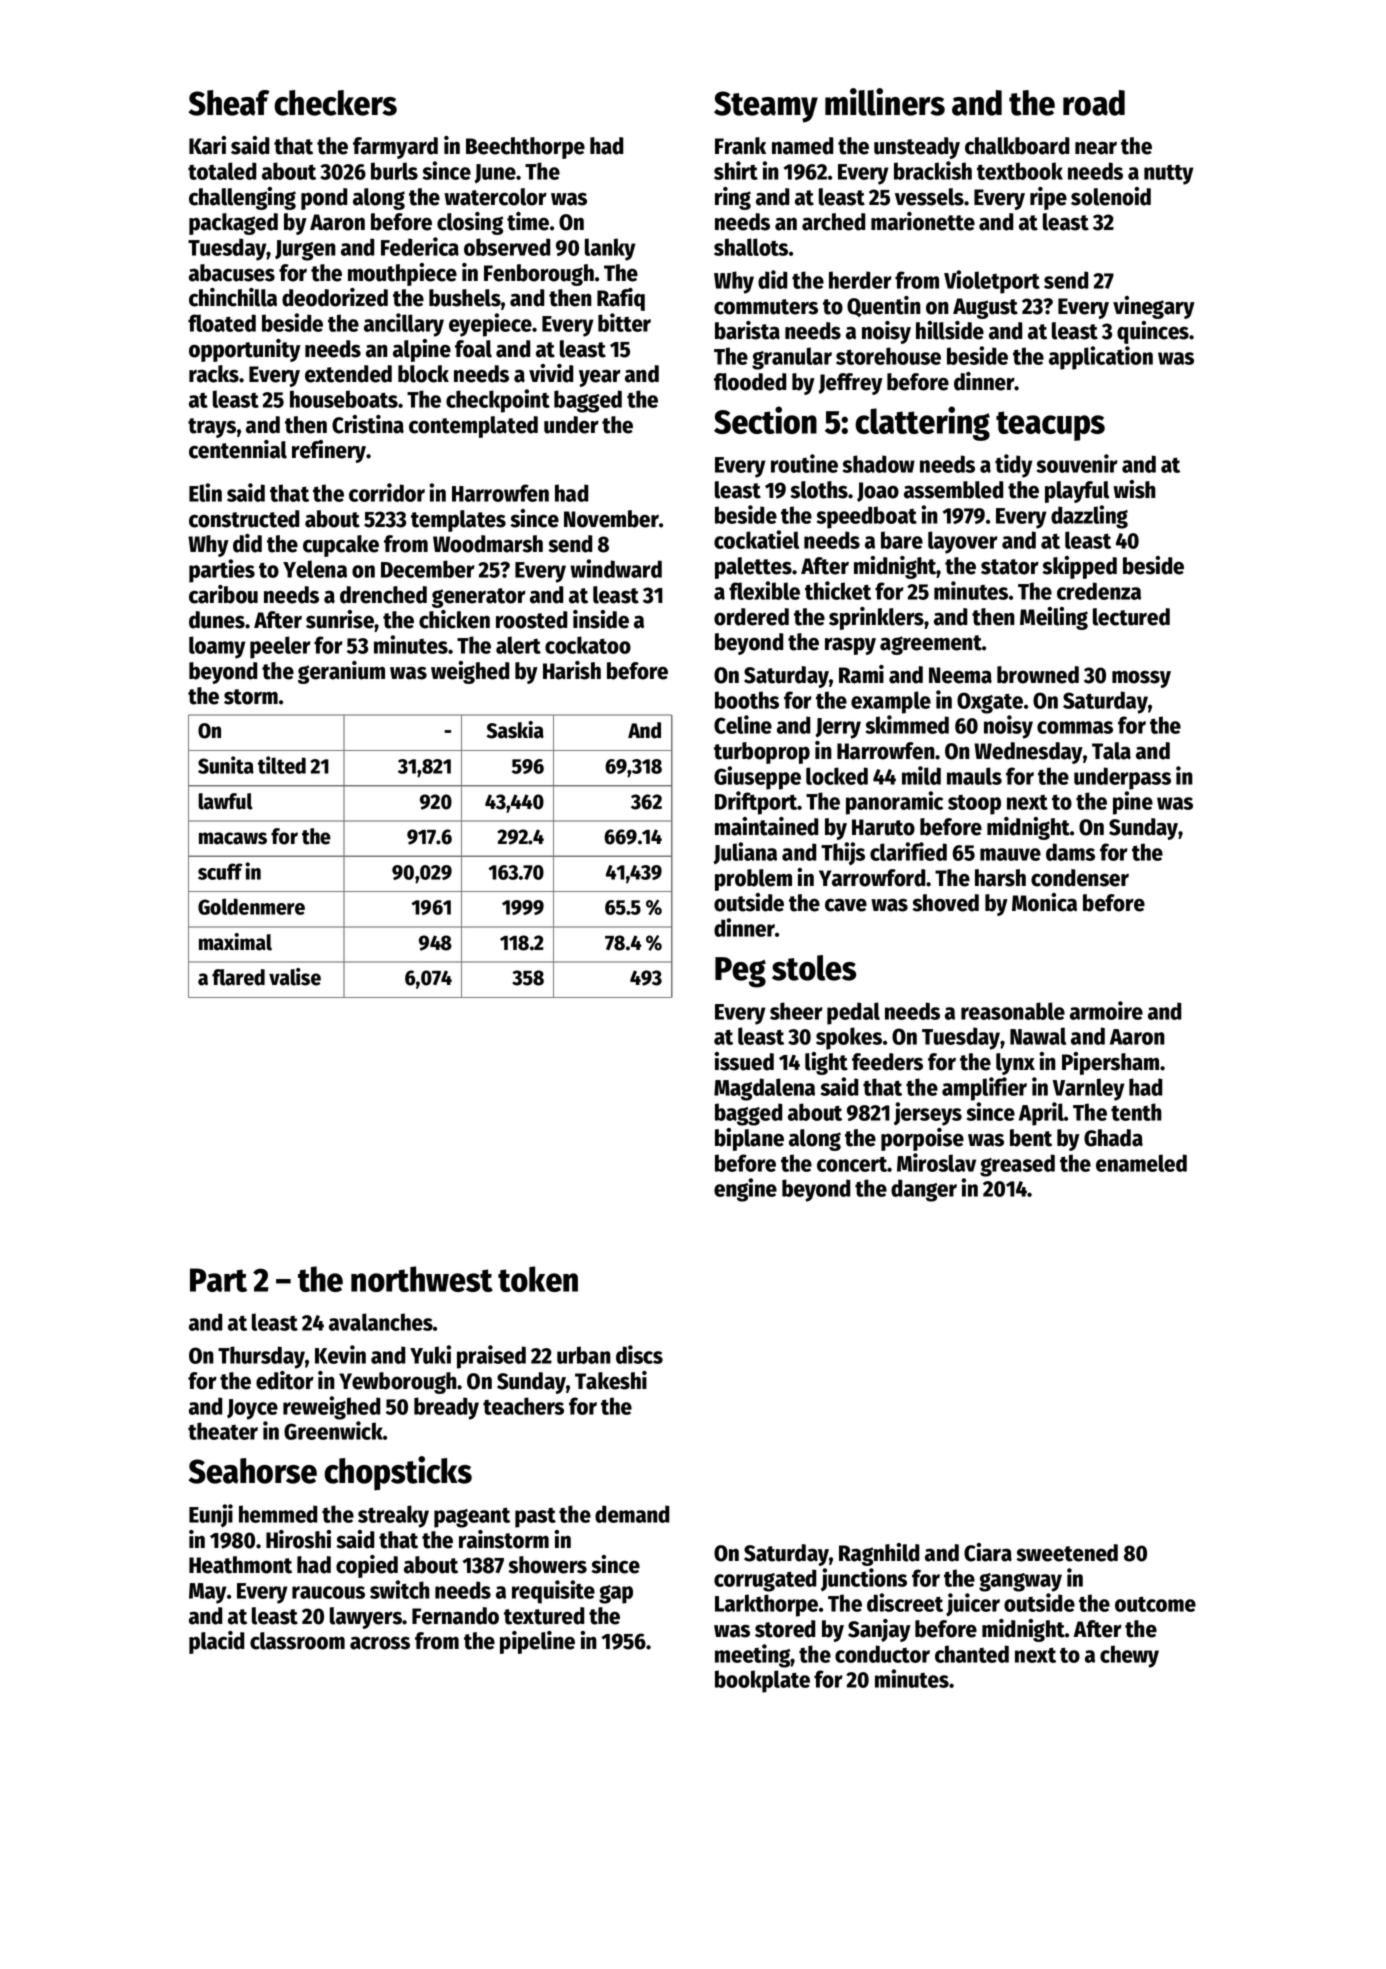 Image resolution: width=1386 pixels, height=1969 pixels. What do you see at coordinates (1110, 1063) in the screenshot?
I see `Pipersham` at bounding box center [1110, 1063].
